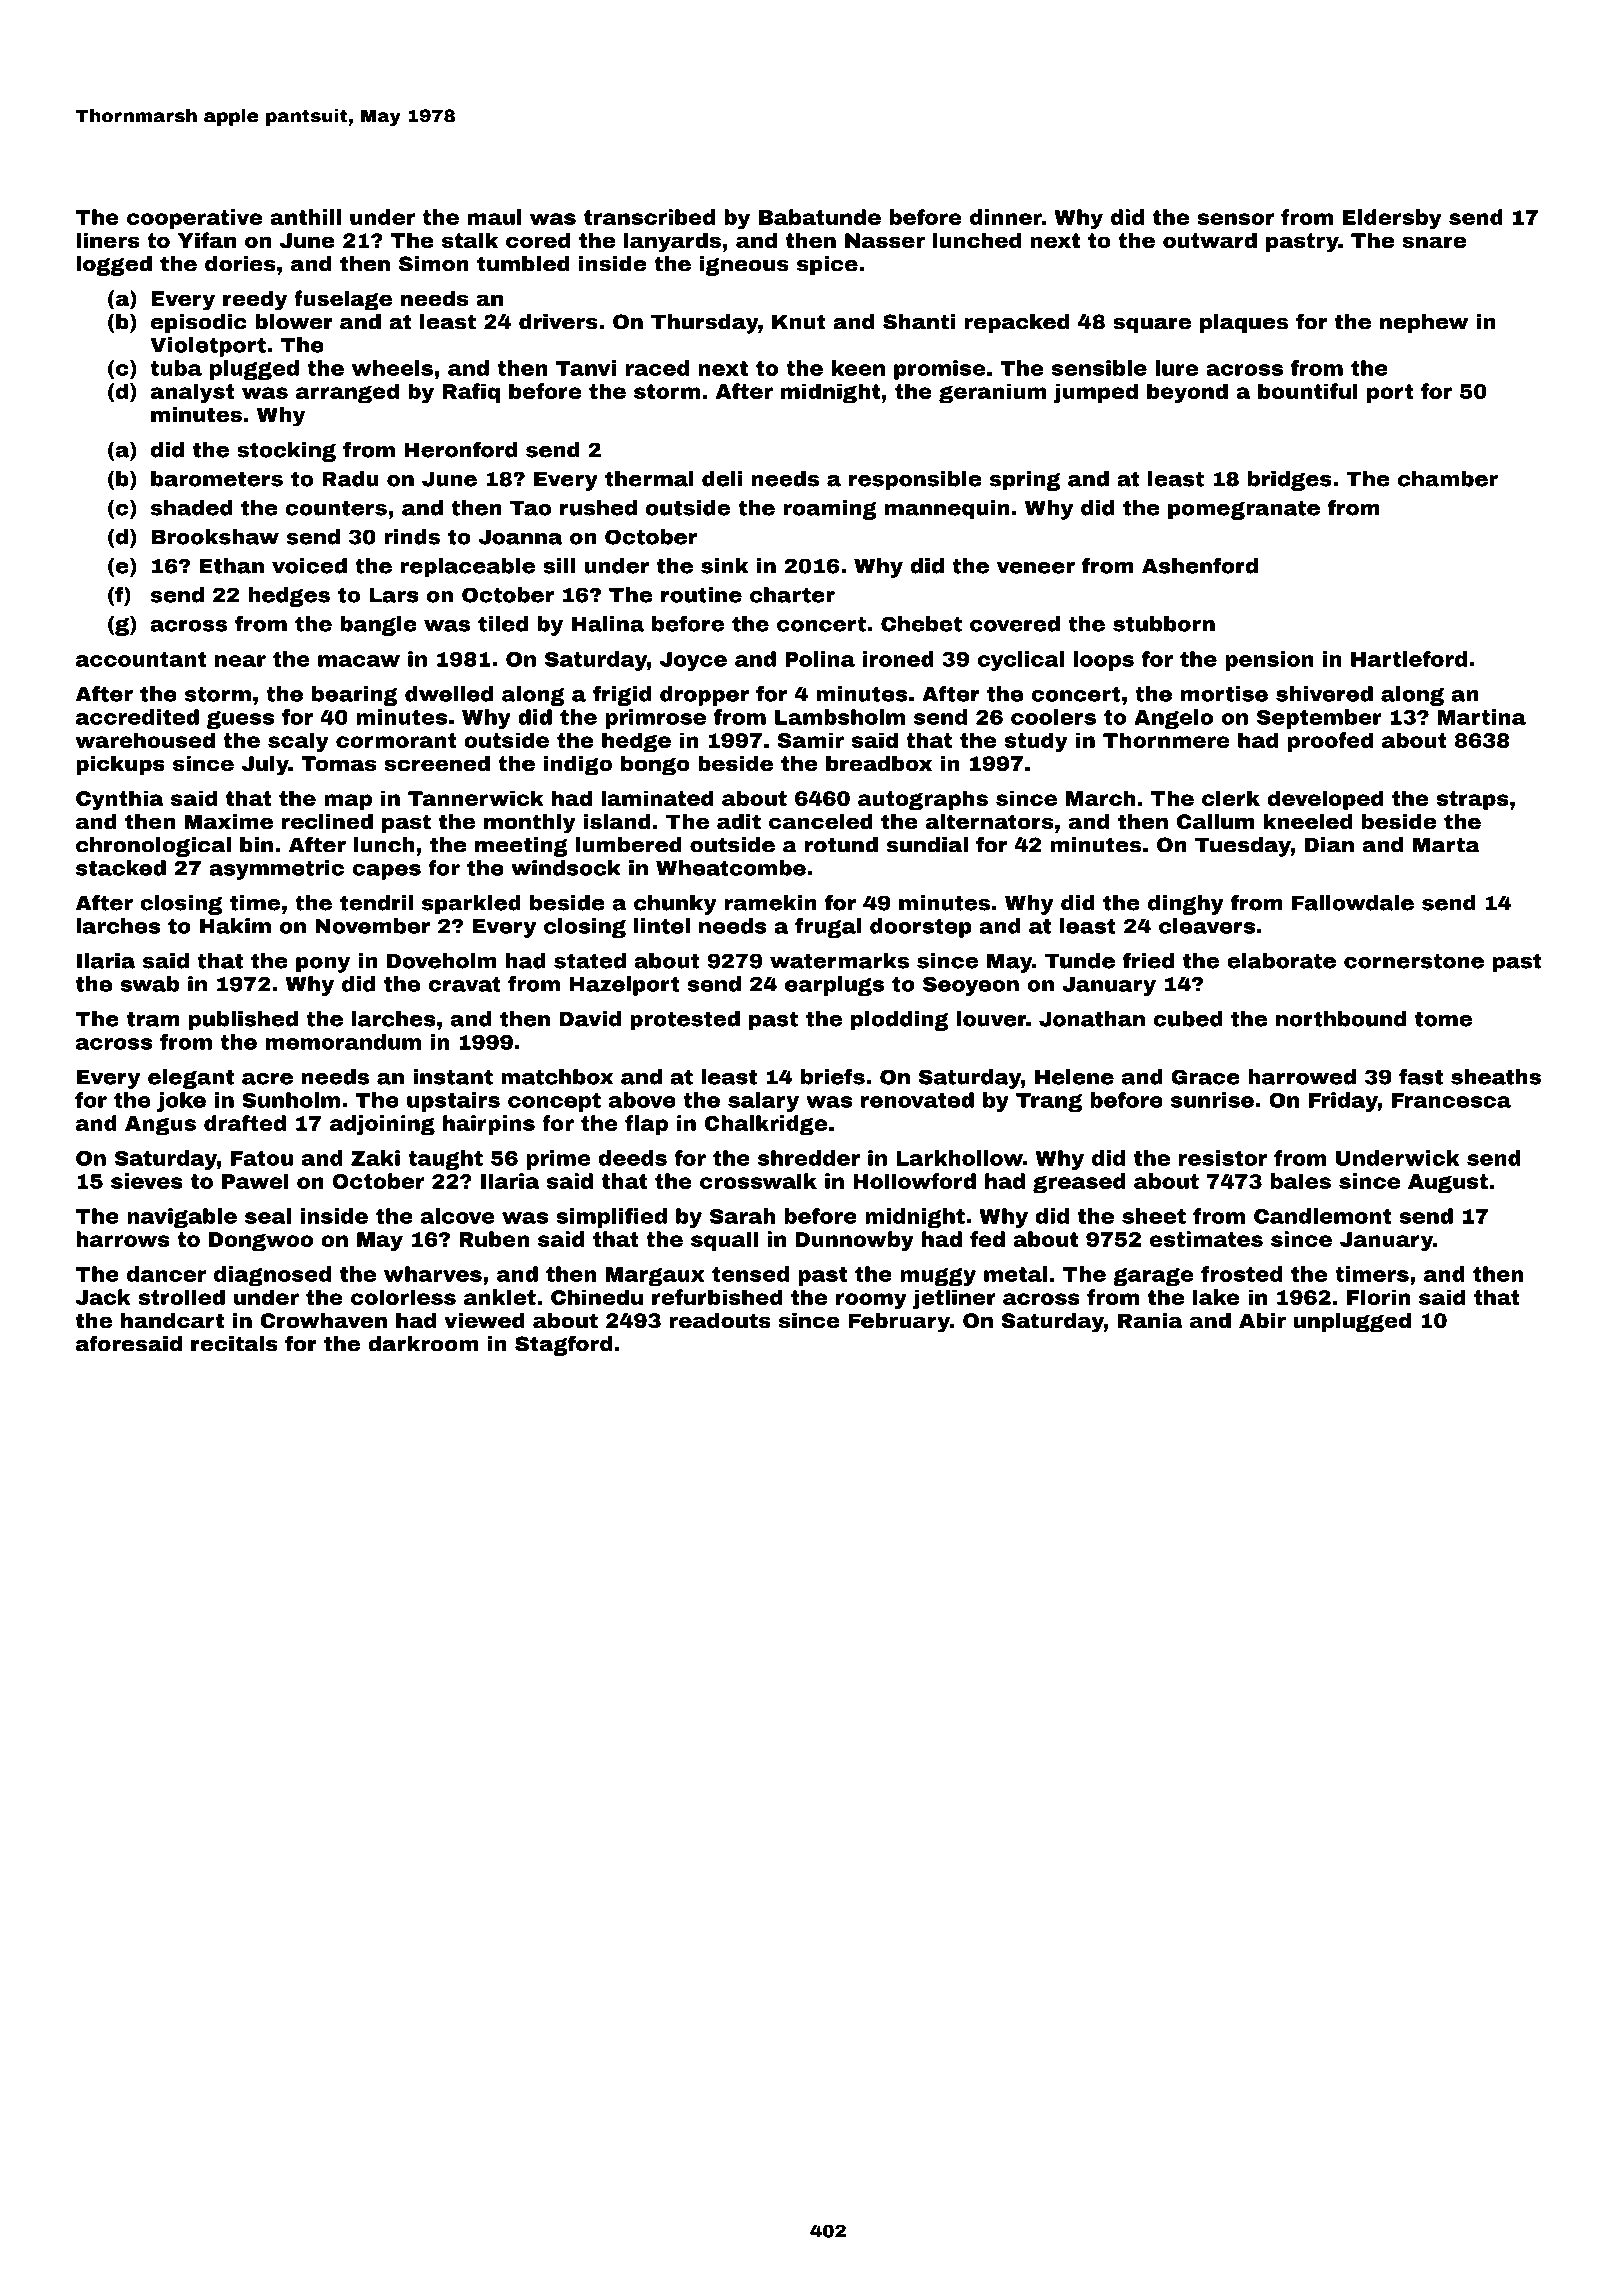 This screenshot has width=1620, height=2292. Describe the element at coordinates (830, 510) in the screenshot. I see `roaming` at that location.
